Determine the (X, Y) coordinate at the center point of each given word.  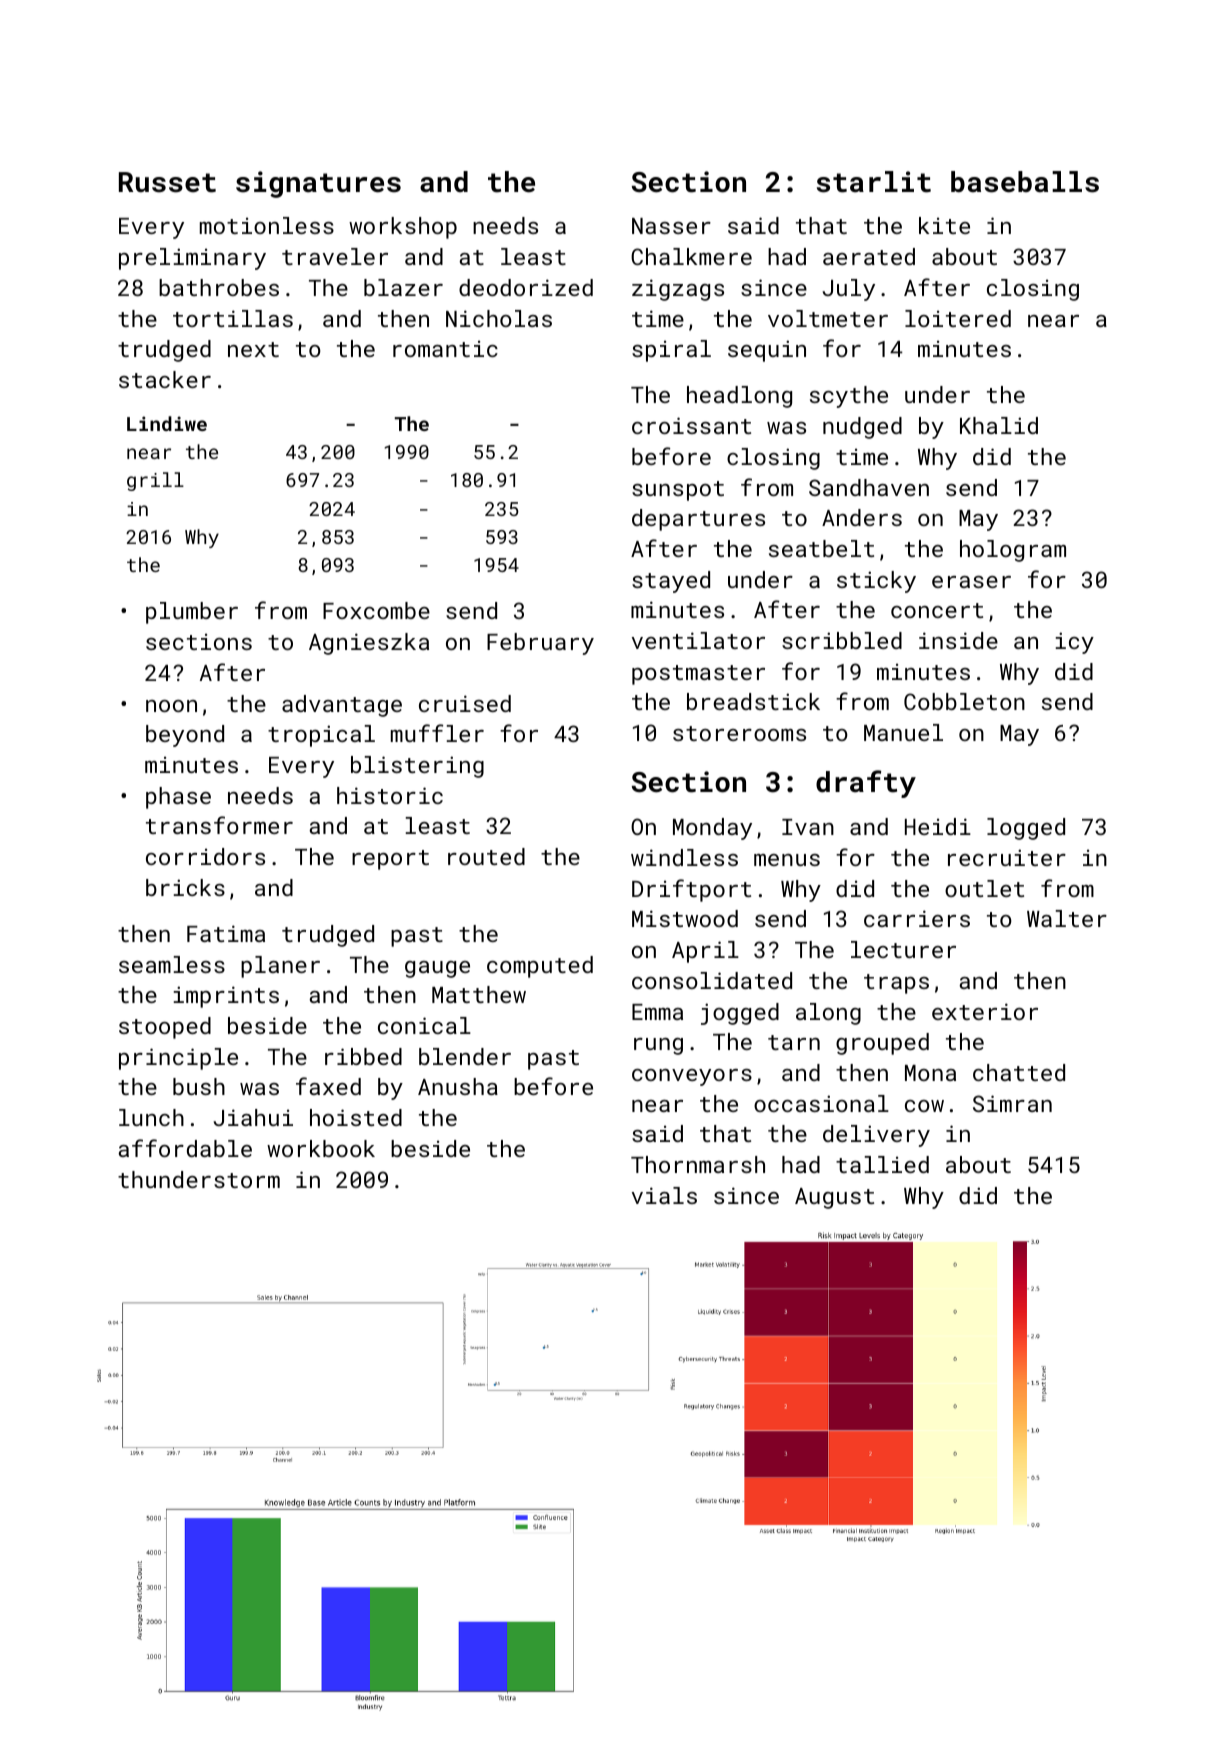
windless (684, 857)
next (253, 349)
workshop (403, 228)
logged (1026, 829)
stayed (671, 582)
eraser (971, 582)
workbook (321, 1148)
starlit (874, 182)
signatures (318, 184)
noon (171, 706)
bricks (185, 887)
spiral (671, 351)
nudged (862, 428)
